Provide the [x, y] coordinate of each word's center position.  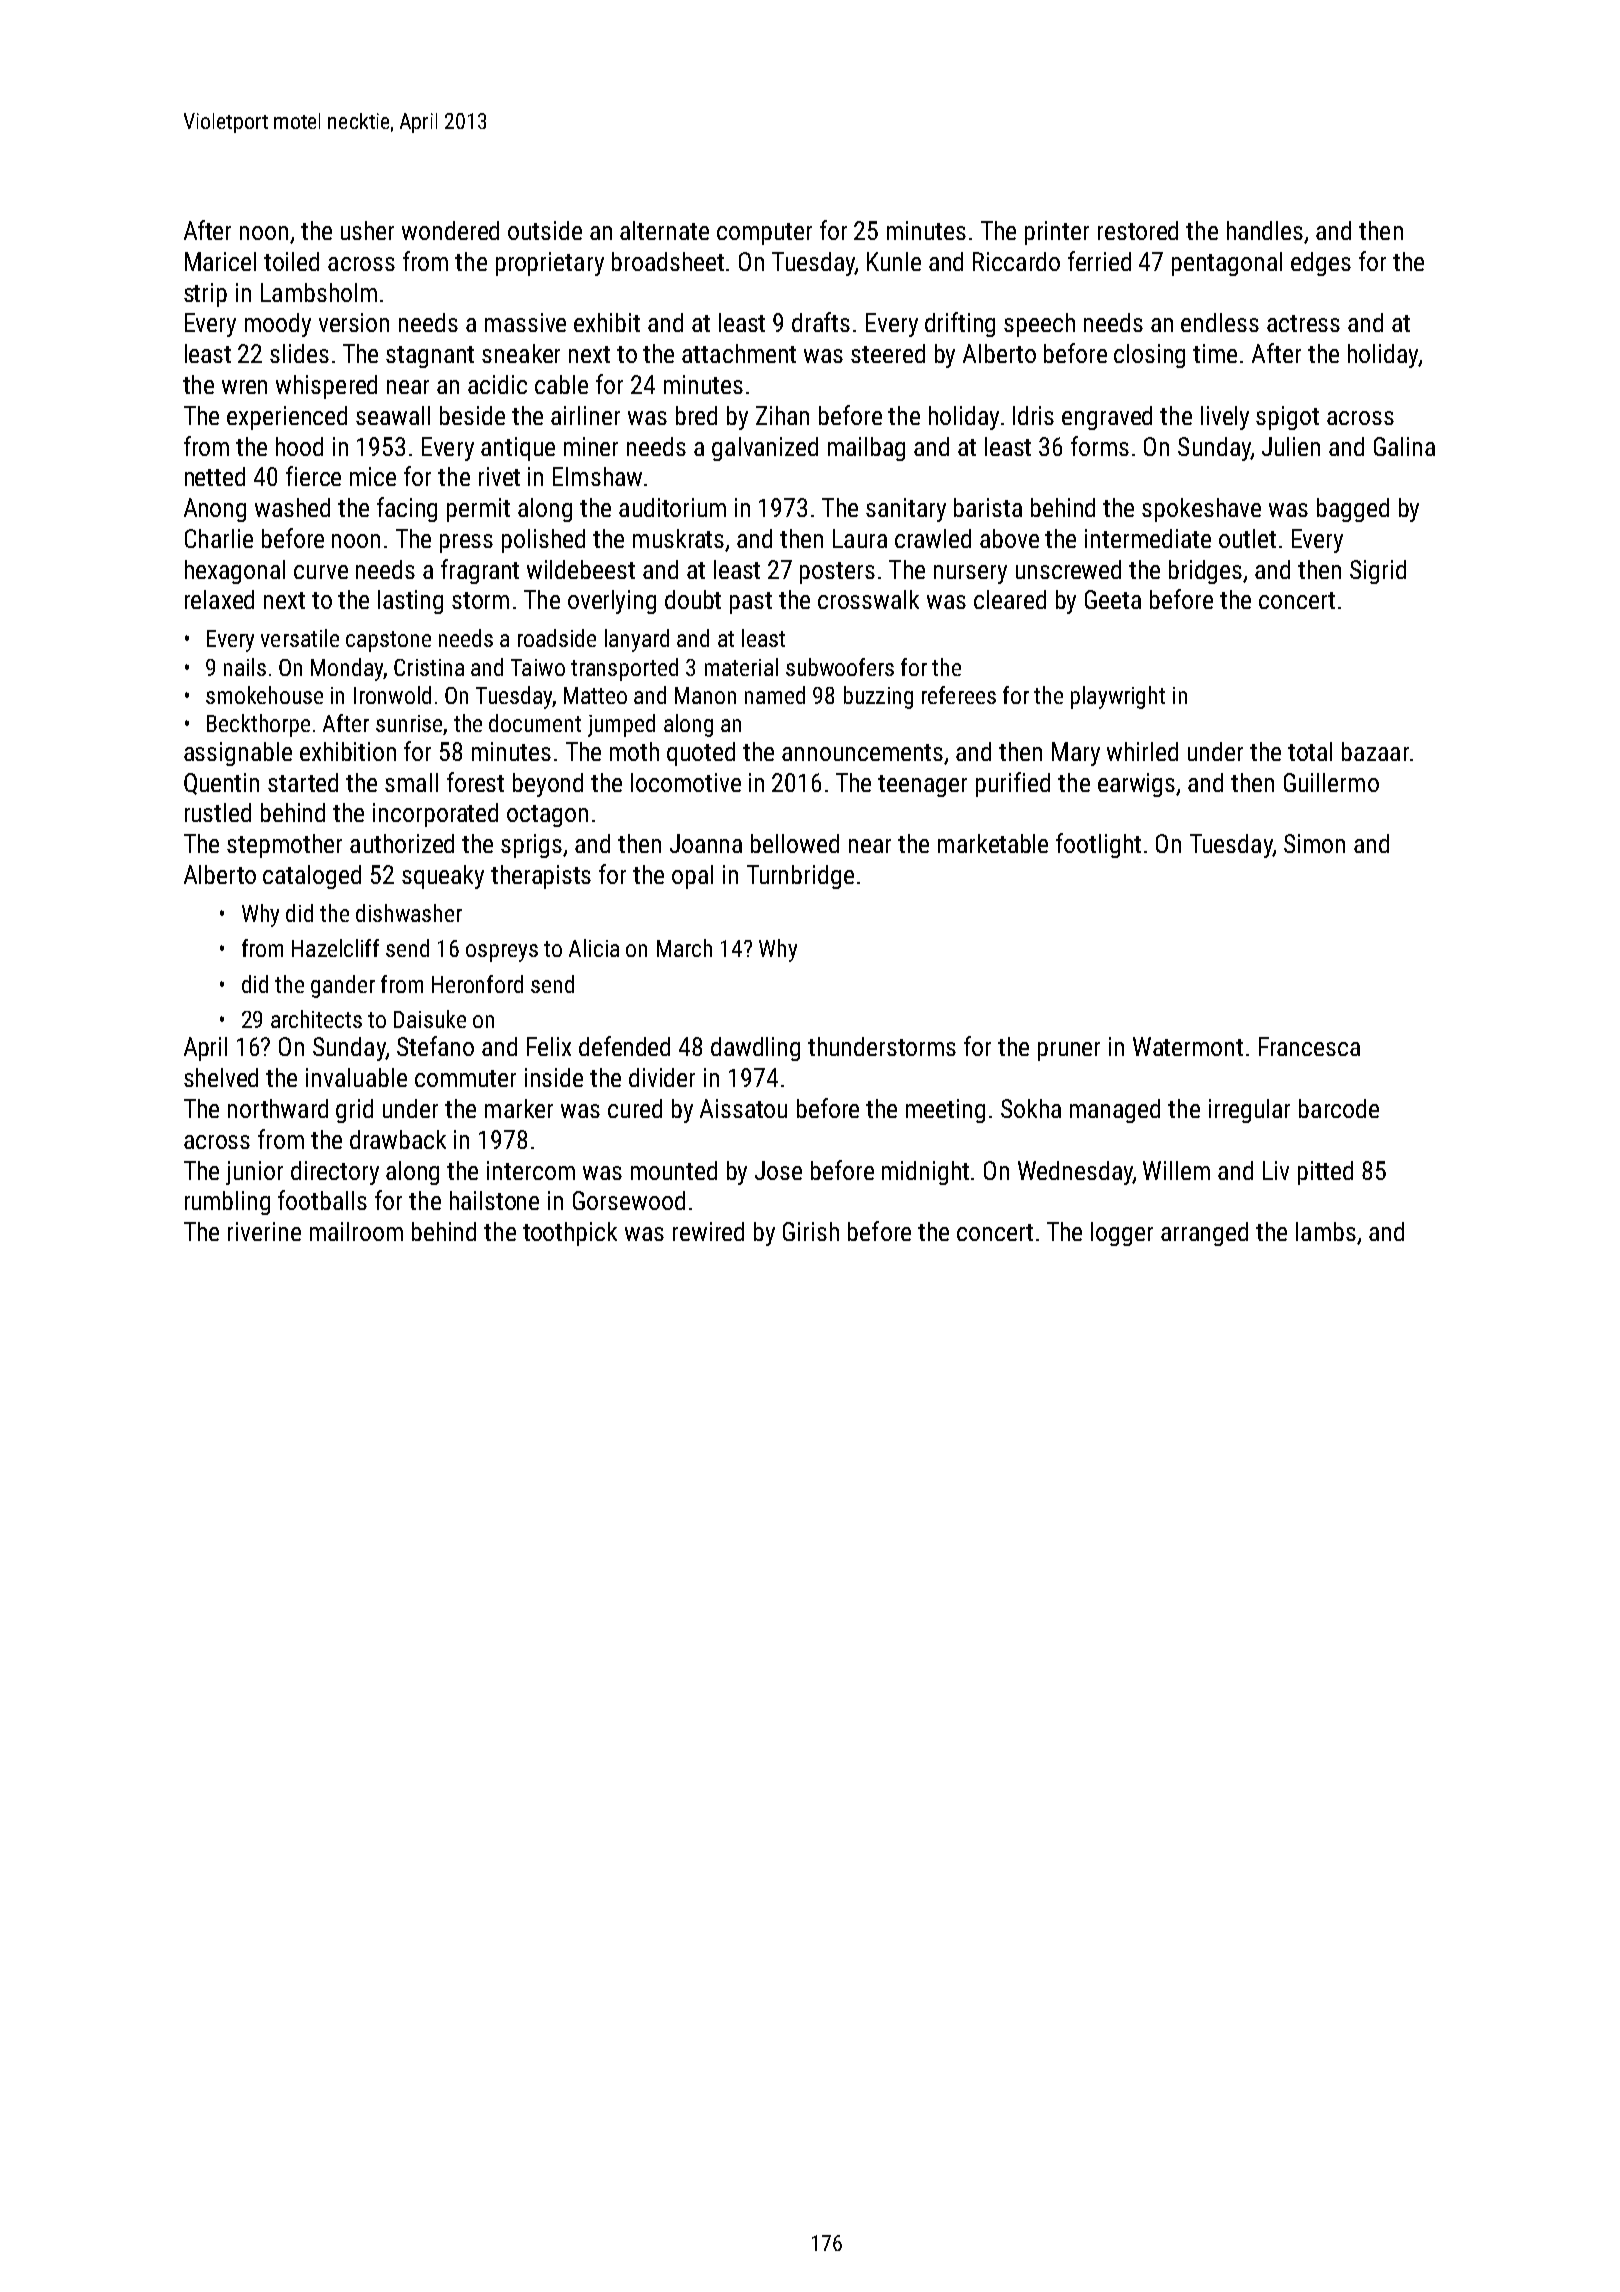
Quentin [221, 784]
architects [316, 1019]
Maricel [220, 261]
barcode [1339, 1108]
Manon [705, 695]
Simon [1314, 843]
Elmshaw [597, 476]
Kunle [894, 261]
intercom [531, 1170]
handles [1265, 230]
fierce [313, 476]
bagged [1353, 510]
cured [635, 1108]
